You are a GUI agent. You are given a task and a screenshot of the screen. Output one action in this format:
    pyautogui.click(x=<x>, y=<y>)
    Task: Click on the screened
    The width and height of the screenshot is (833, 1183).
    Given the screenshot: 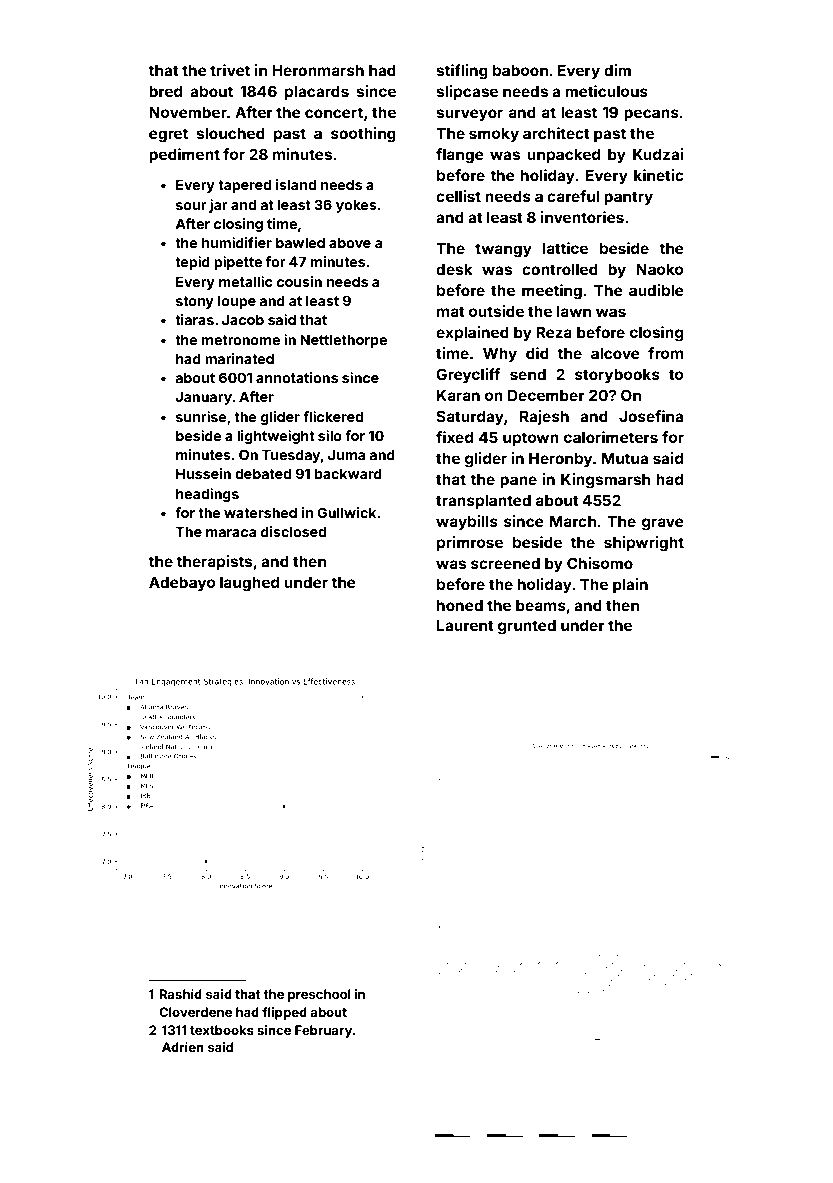 What is the action you would take?
    pyautogui.click(x=505, y=563)
